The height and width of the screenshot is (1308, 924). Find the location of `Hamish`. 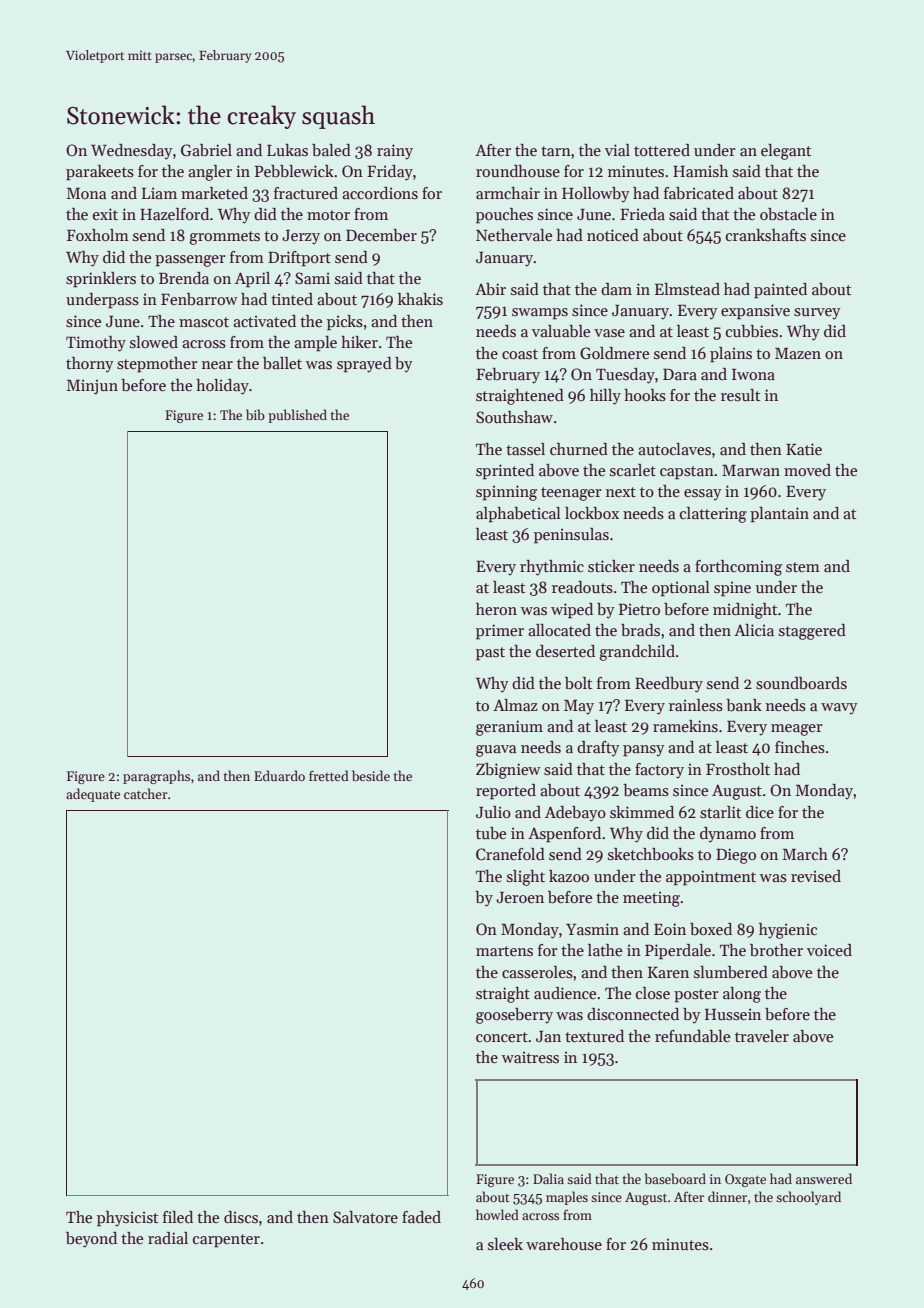

Hamish is located at coordinates (700, 171).
